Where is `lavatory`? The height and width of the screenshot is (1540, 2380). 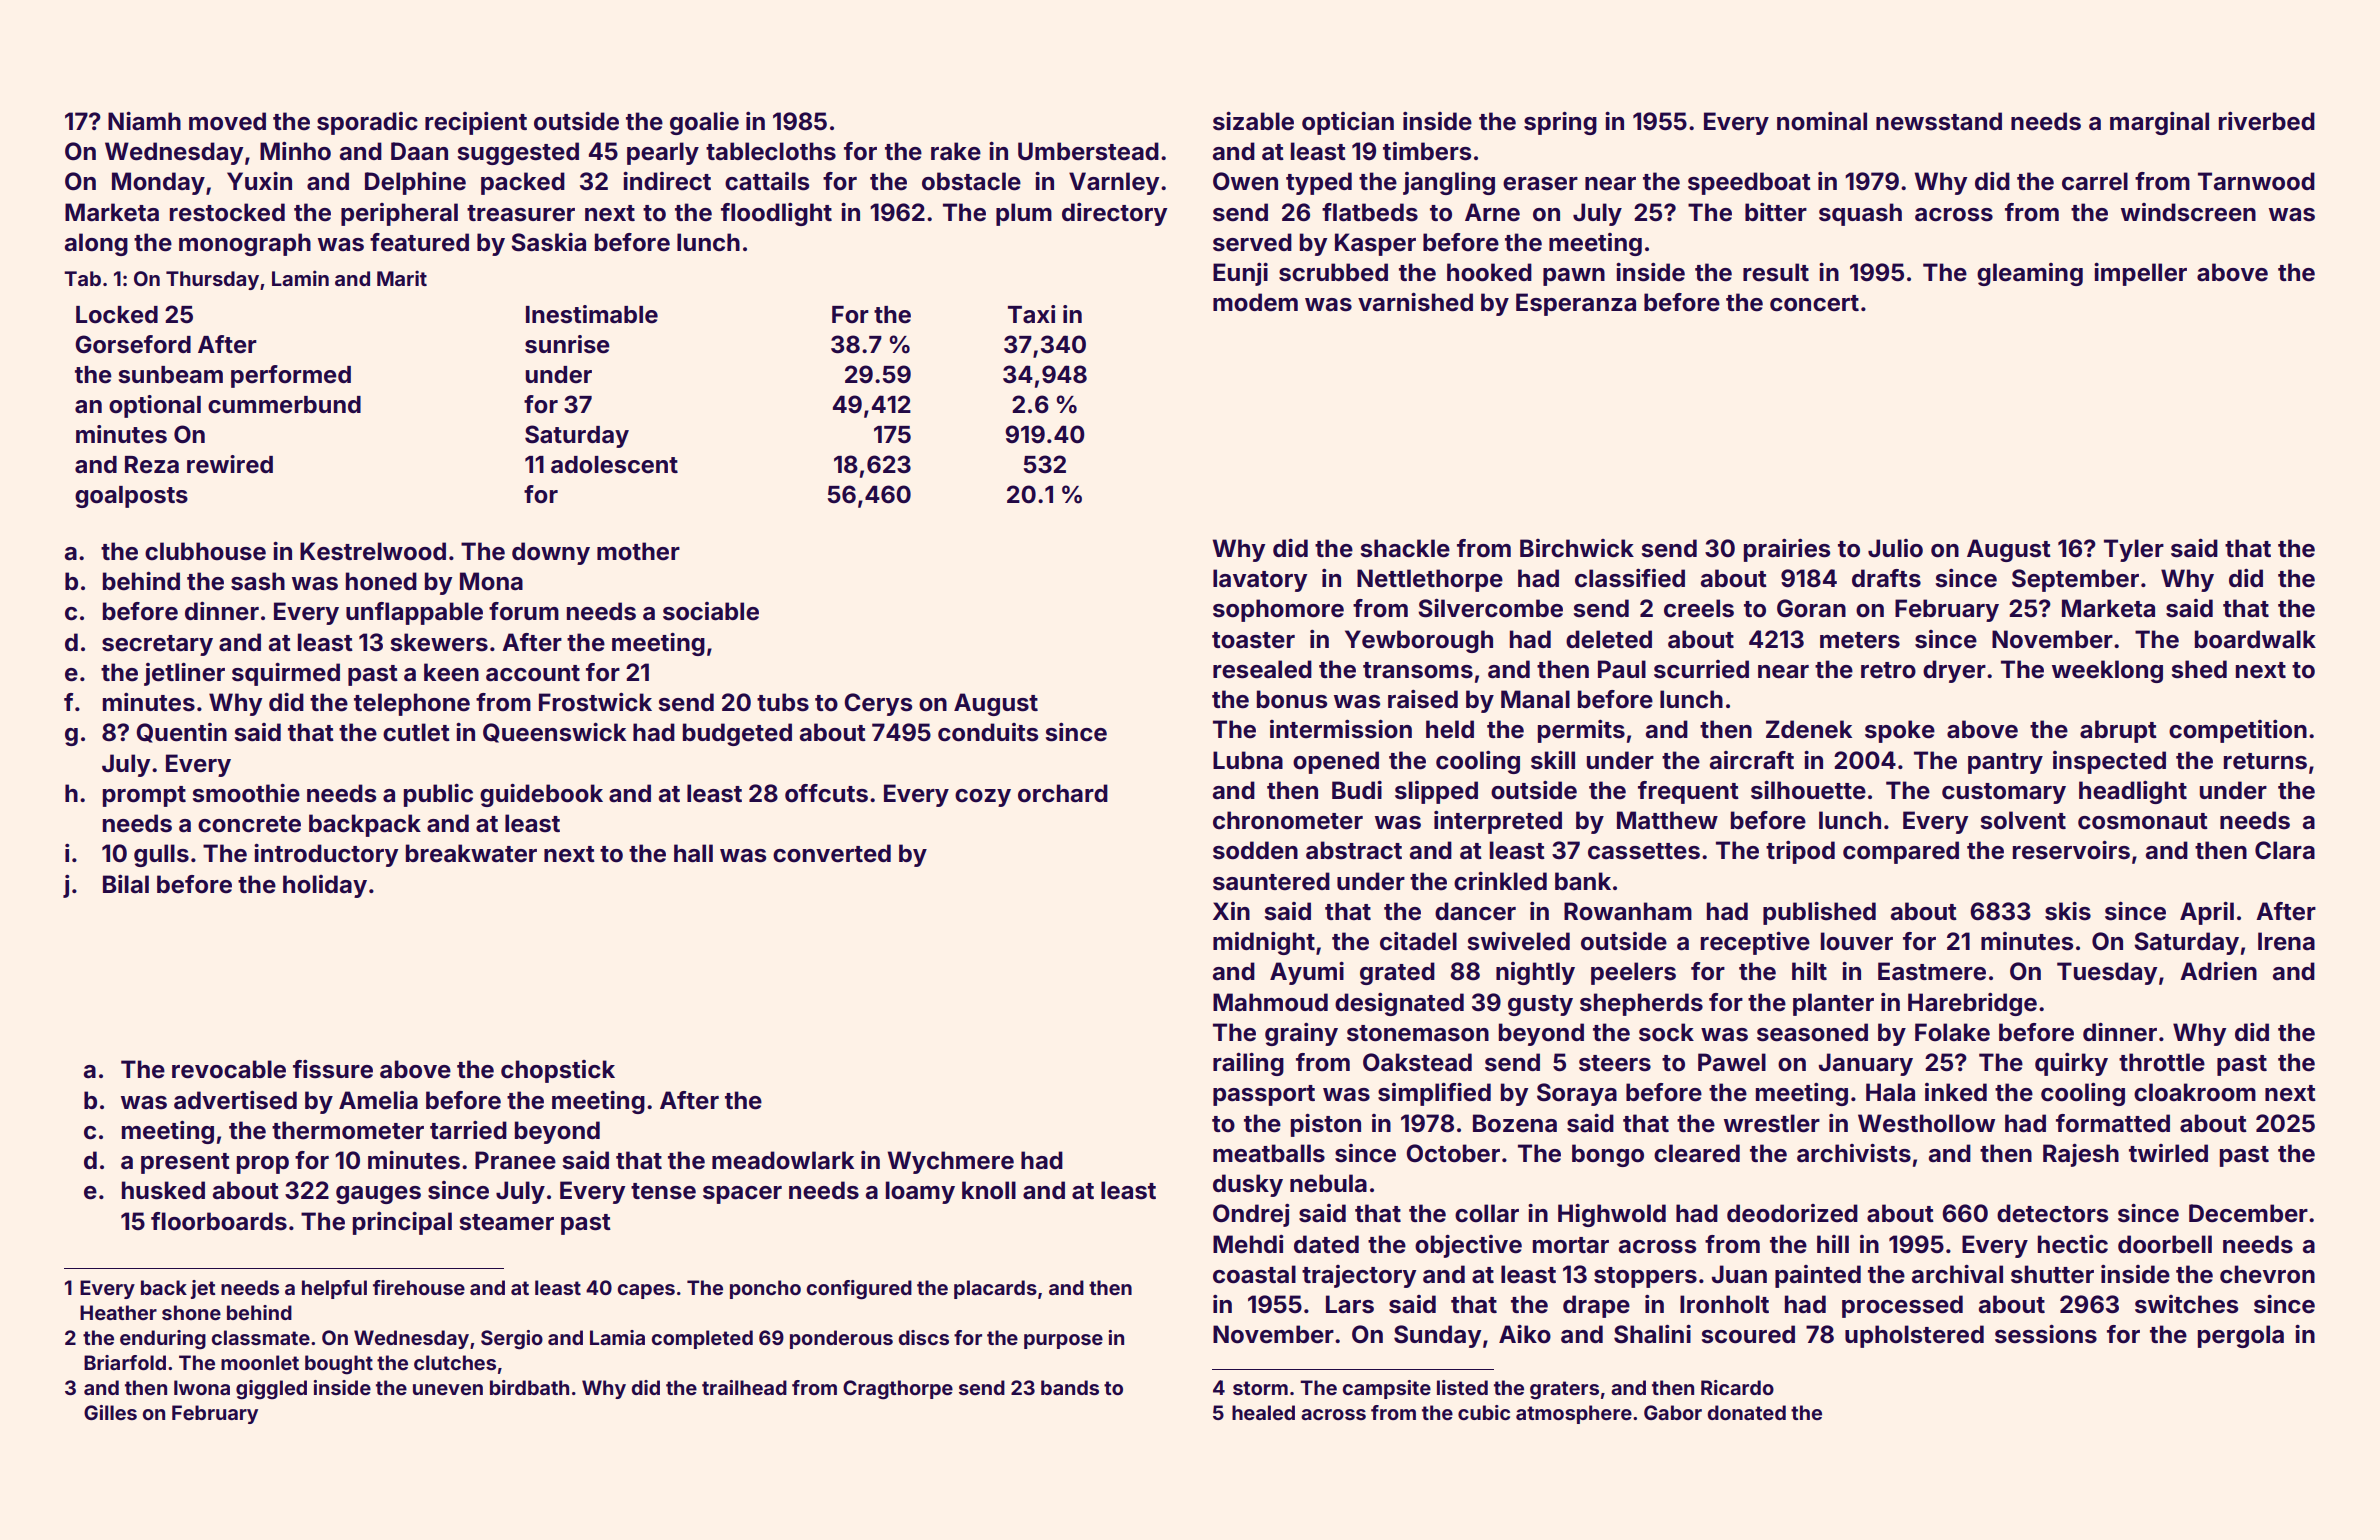
lavatory is located at coordinates (1260, 580).
